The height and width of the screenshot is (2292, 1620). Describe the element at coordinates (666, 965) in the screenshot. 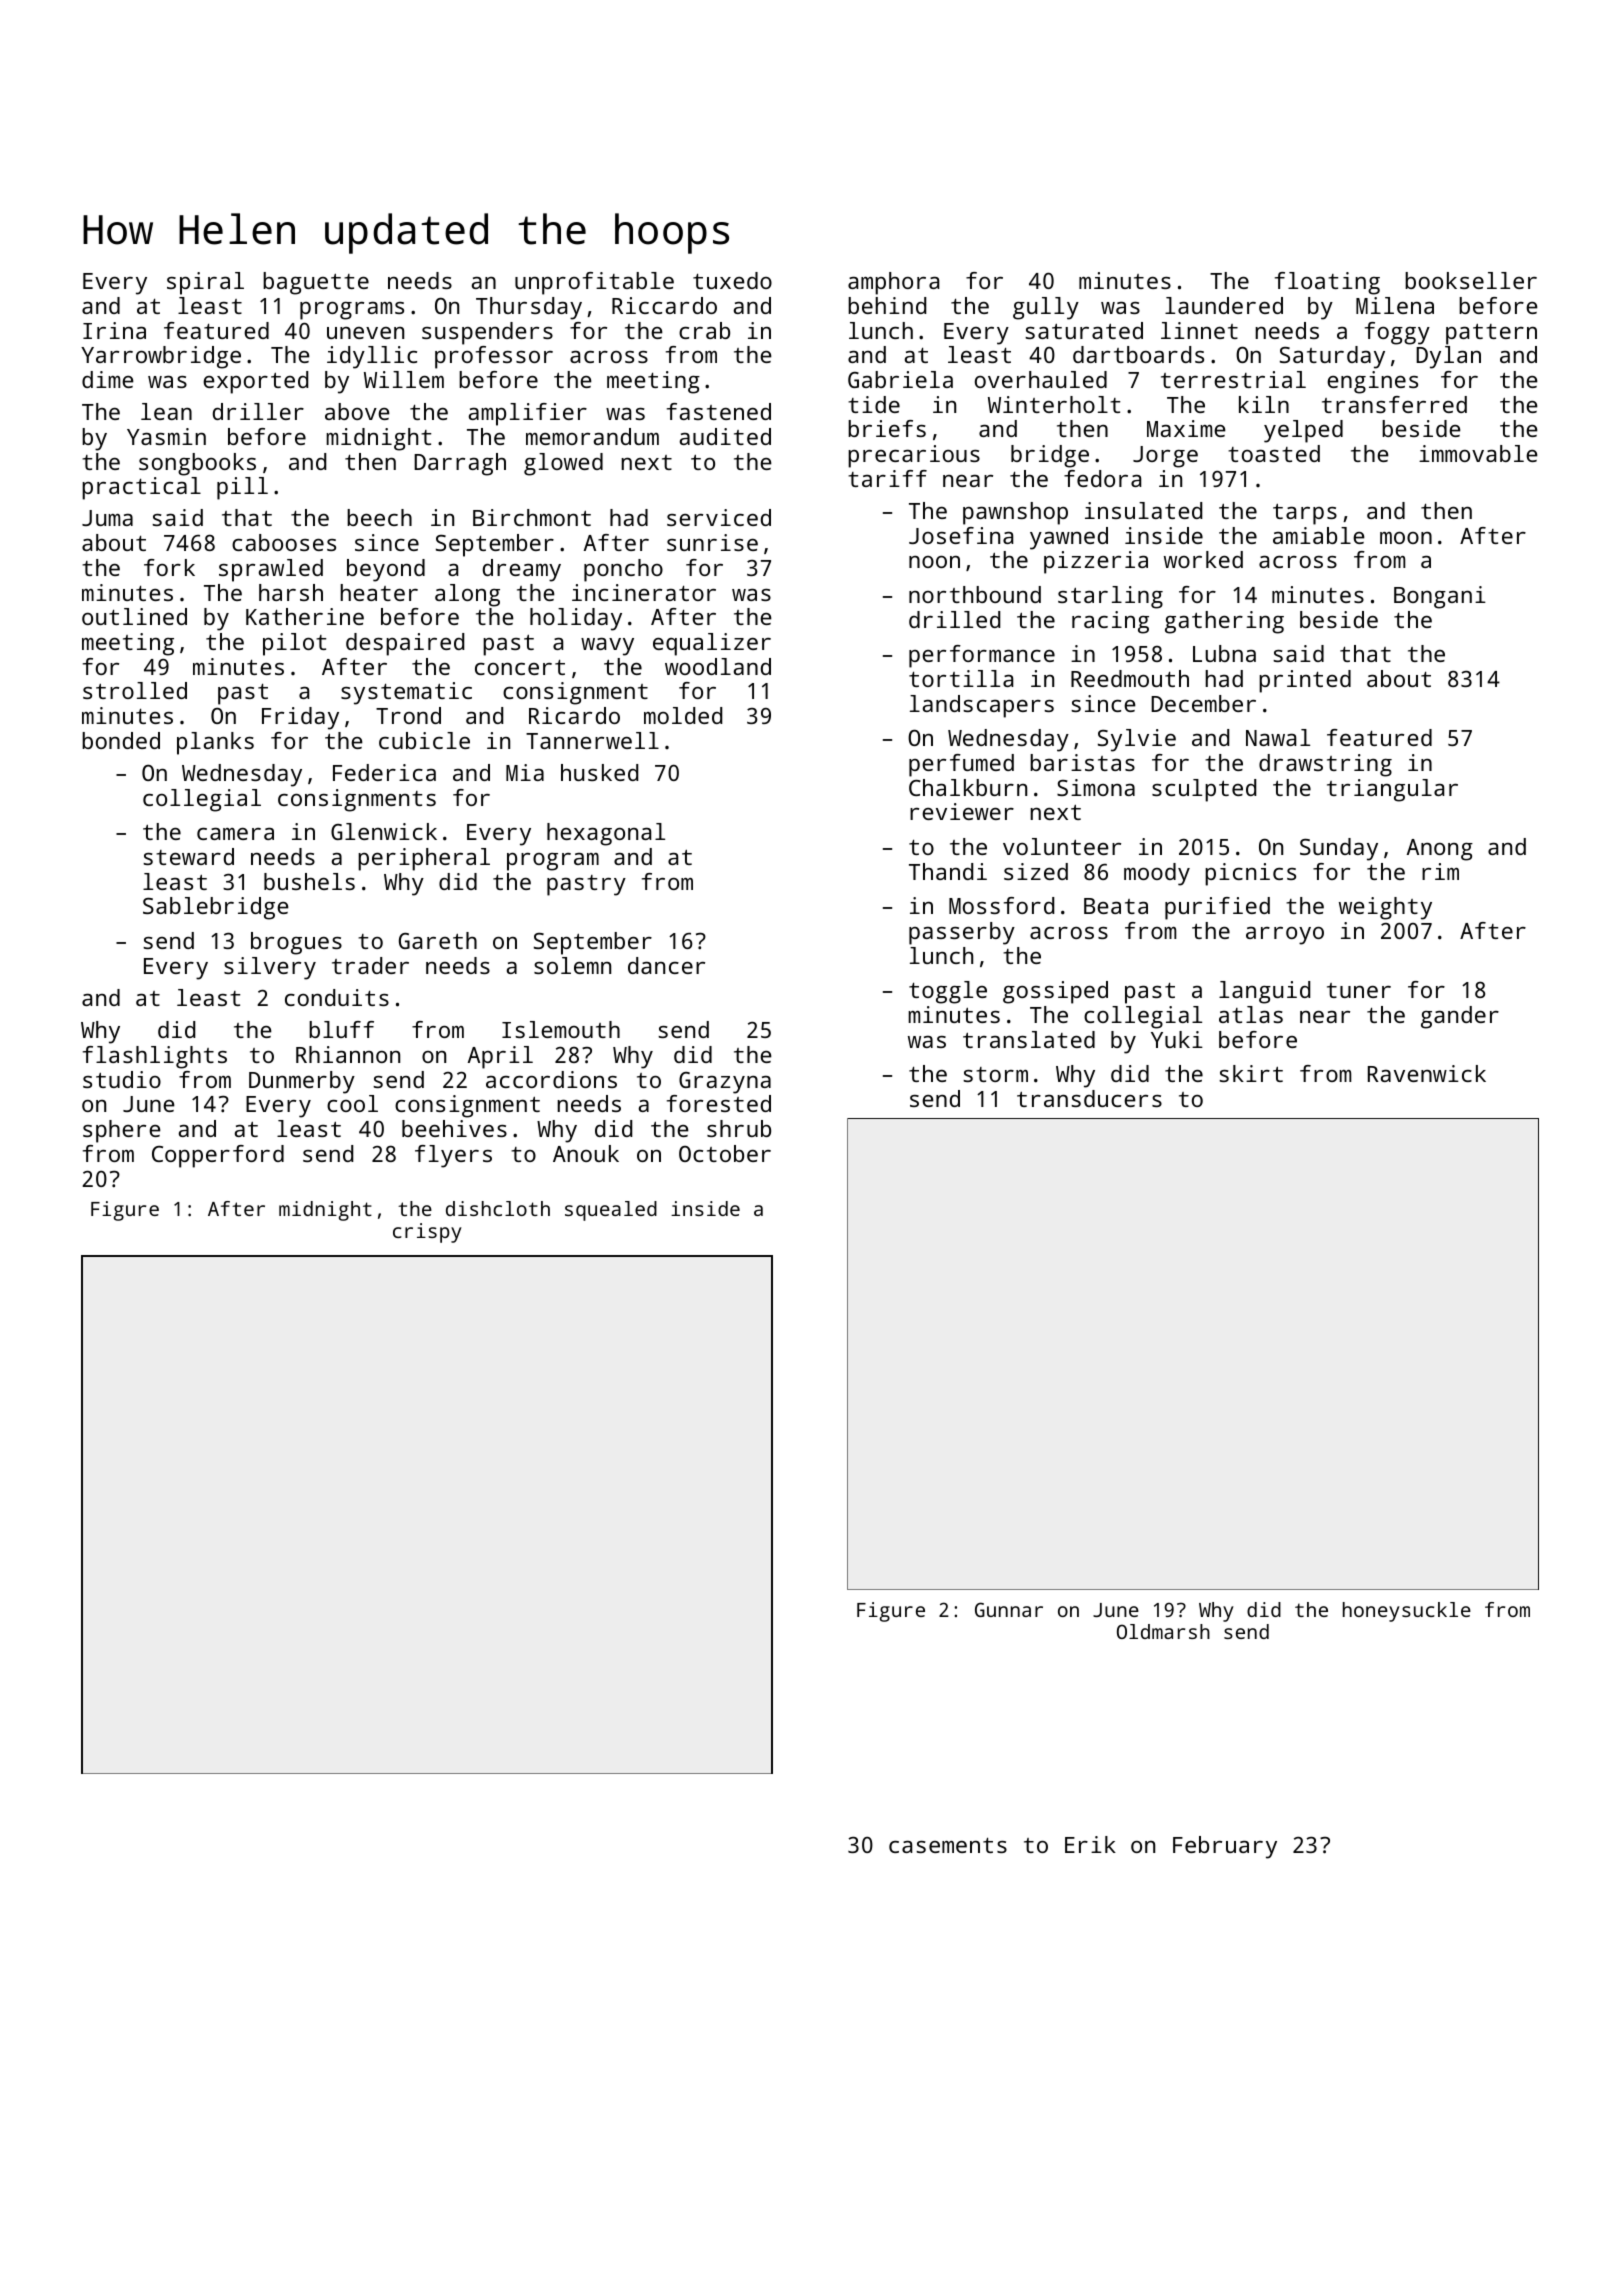

I see `dancer` at that location.
